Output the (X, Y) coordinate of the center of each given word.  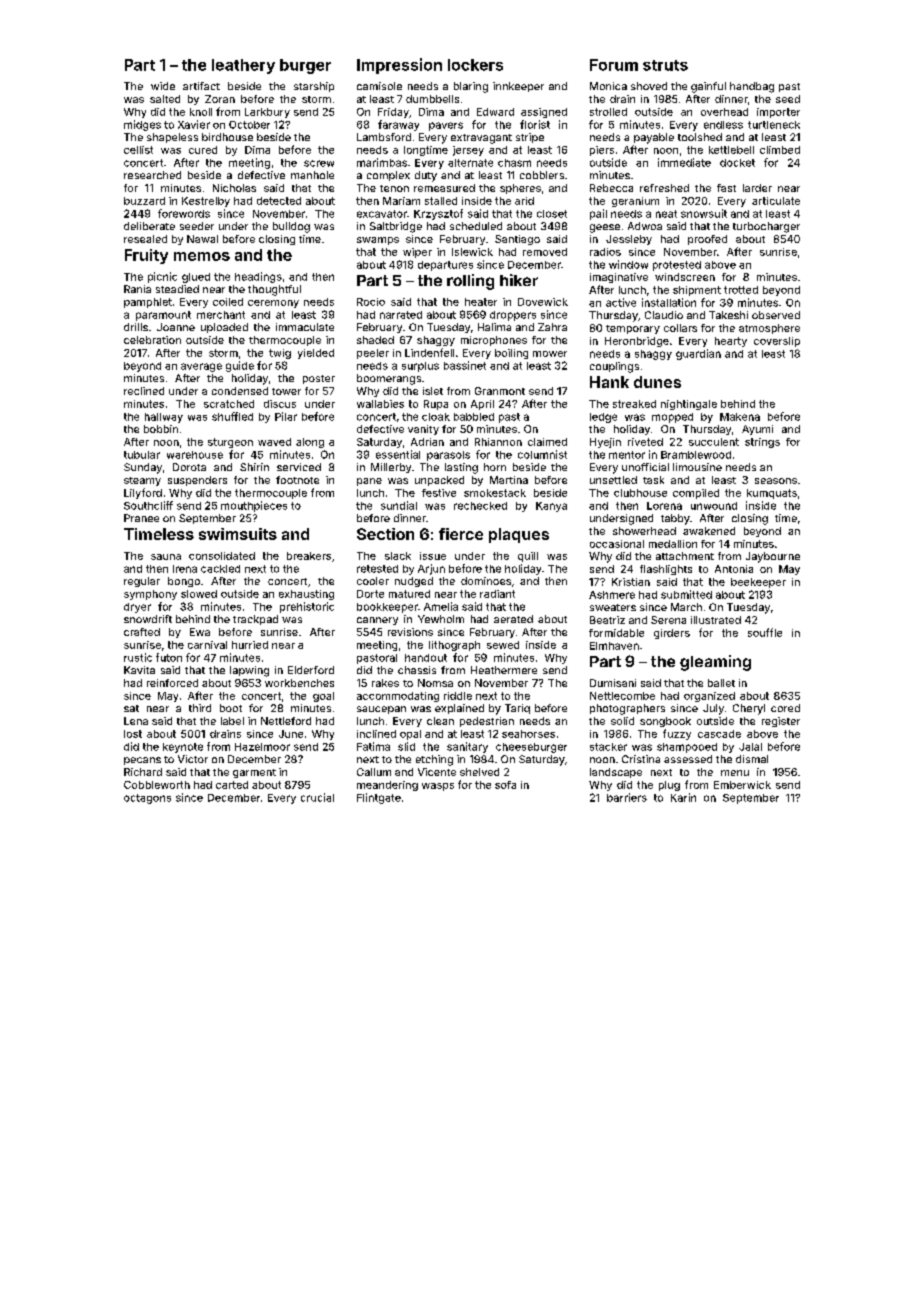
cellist (138, 150)
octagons (147, 799)
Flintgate (379, 798)
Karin (683, 797)
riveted (645, 442)
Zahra (552, 327)
